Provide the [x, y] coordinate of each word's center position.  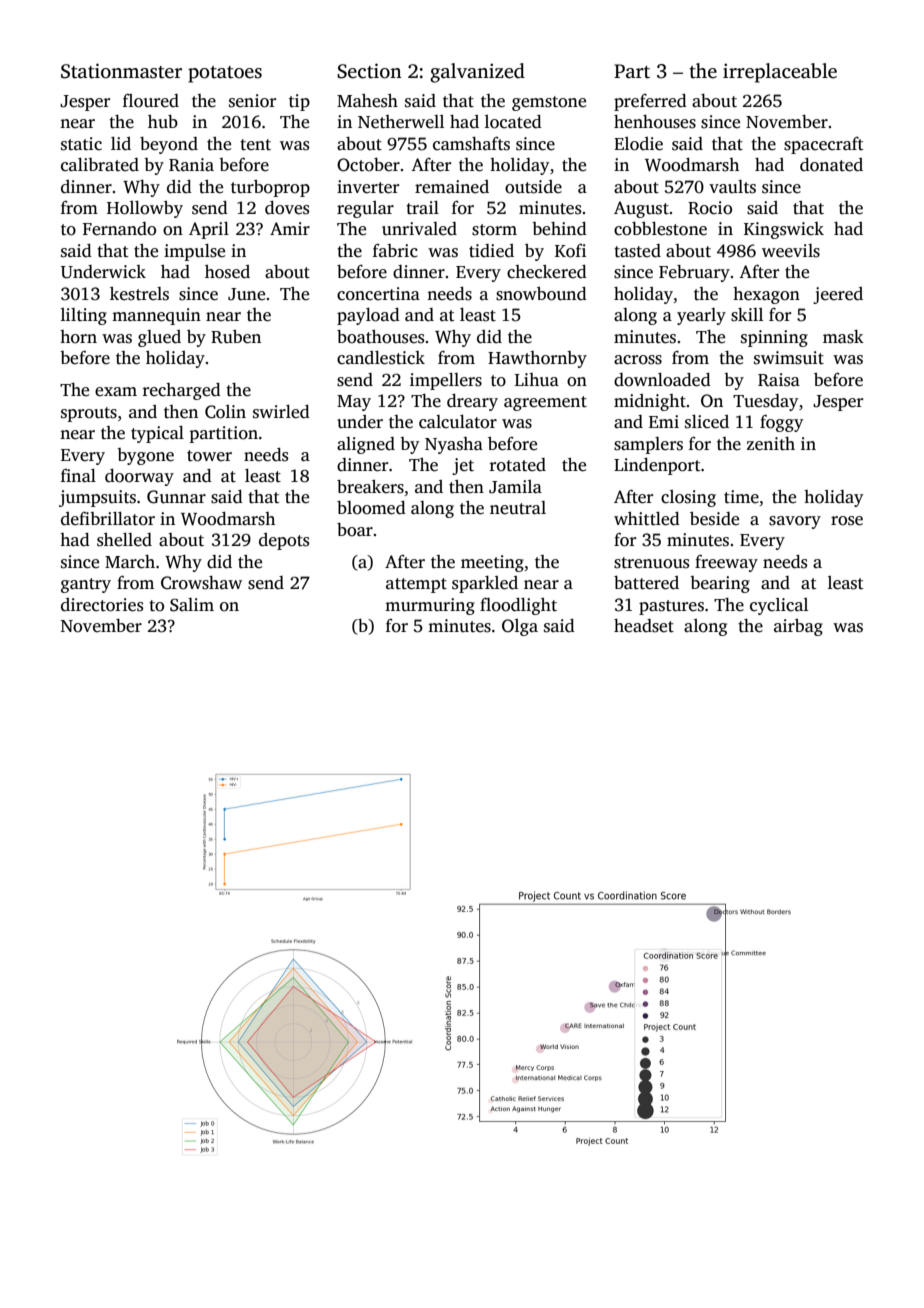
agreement [545, 403]
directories [102, 605]
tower [209, 456]
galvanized [477, 73]
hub [163, 121]
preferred [650, 102]
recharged [182, 391]
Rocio [710, 208]
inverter [368, 187]
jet [463, 466]
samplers [648, 445]
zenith [771, 444]
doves [287, 208]
